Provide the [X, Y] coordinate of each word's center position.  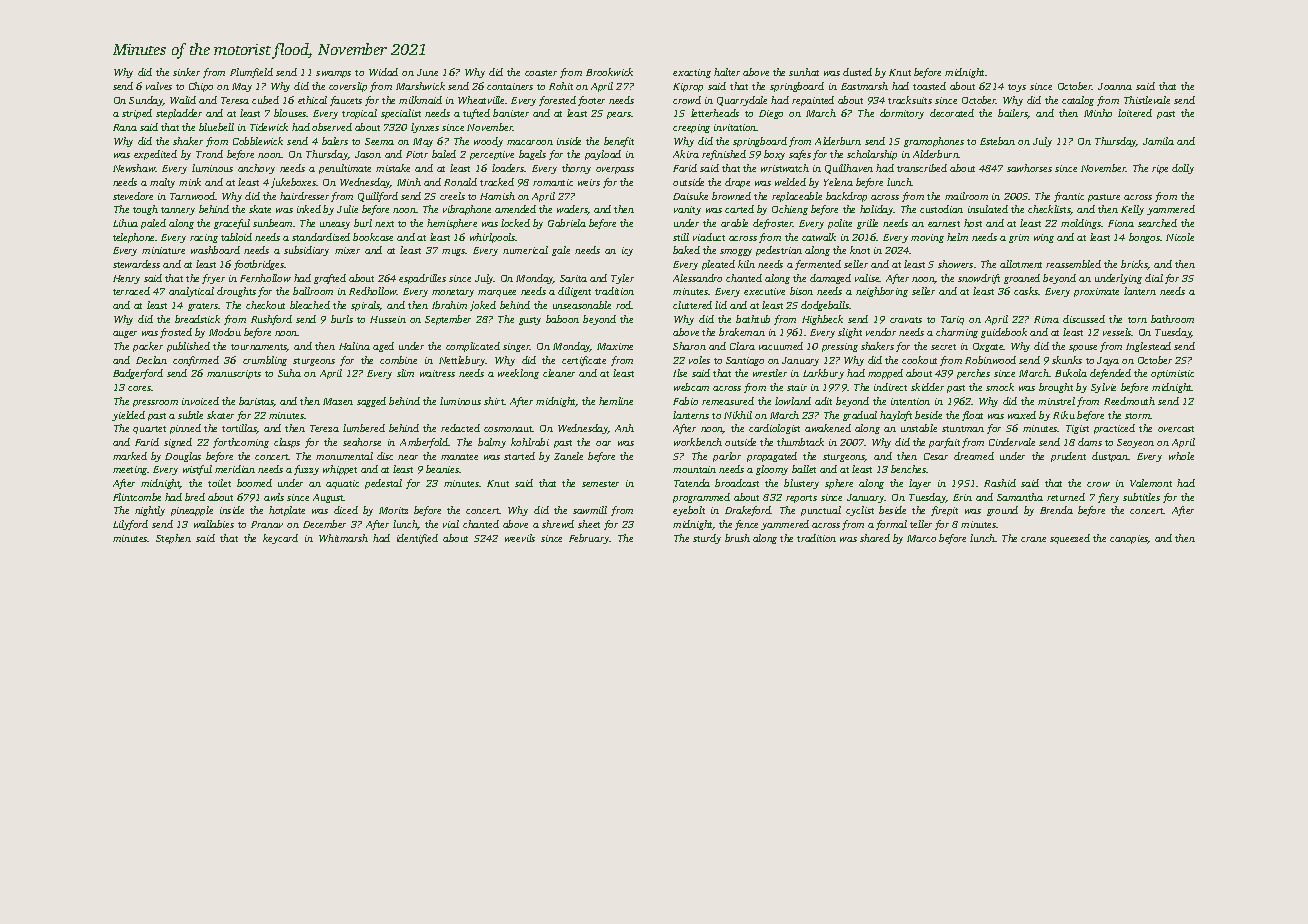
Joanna [1115, 86]
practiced [1114, 429]
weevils [520, 538]
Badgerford [138, 374]
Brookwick [609, 72]
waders [572, 210]
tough [145, 210]
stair [797, 387]
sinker [186, 72]
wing [1044, 238]
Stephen [173, 539]
